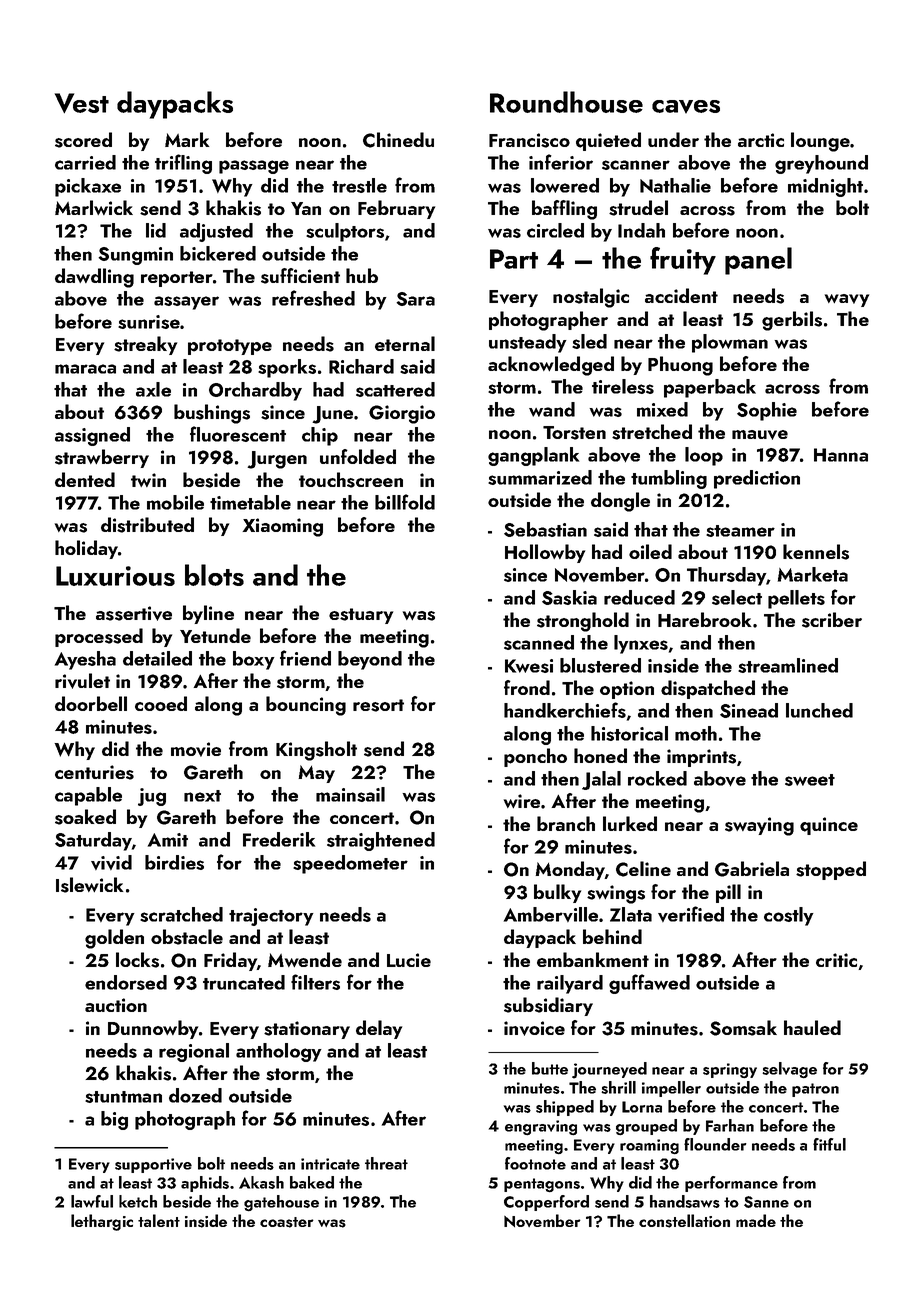 The image size is (924, 1311). What do you see at coordinates (332, 415) in the screenshot?
I see `June` at bounding box center [332, 415].
